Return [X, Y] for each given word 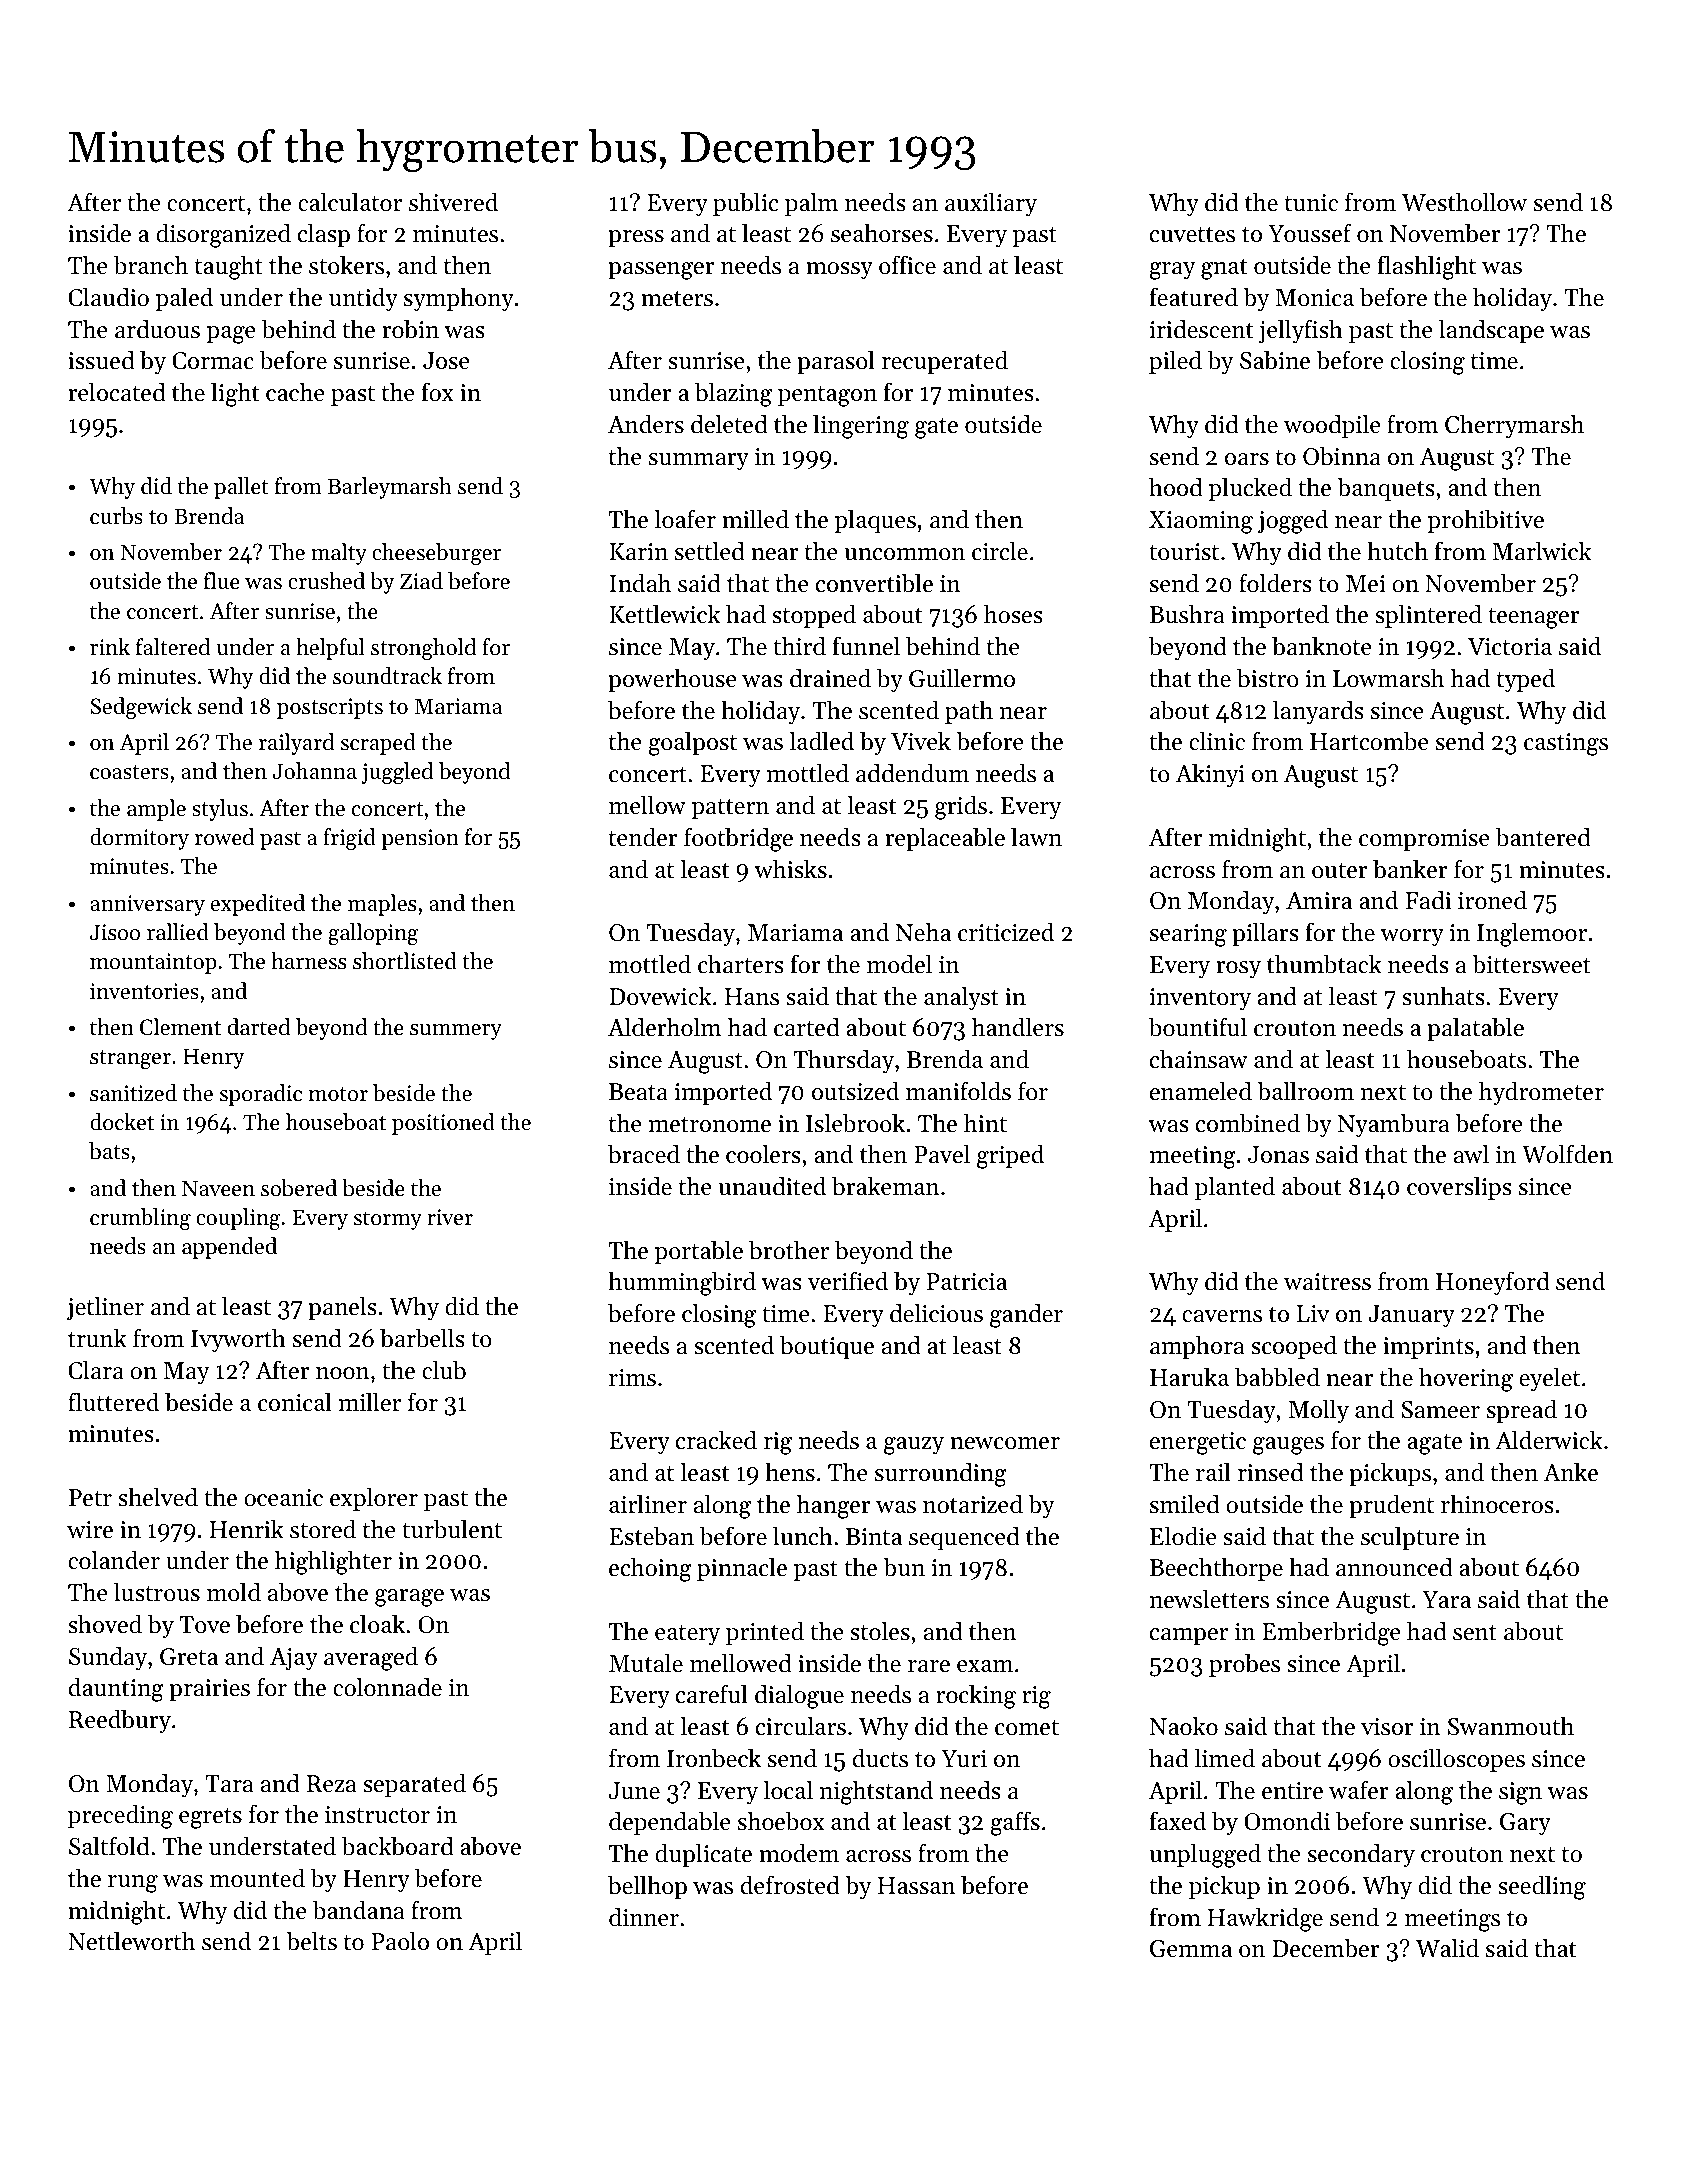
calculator [350, 202]
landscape [1491, 331]
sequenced [964, 1538]
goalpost [692, 743]
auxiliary [991, 204]
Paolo [400, 1941]
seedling [1542, 1887]
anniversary [147, 905]
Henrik [247, 1529]
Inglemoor [1532, 934]
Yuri [964, 1759]
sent [1475, 1633]
